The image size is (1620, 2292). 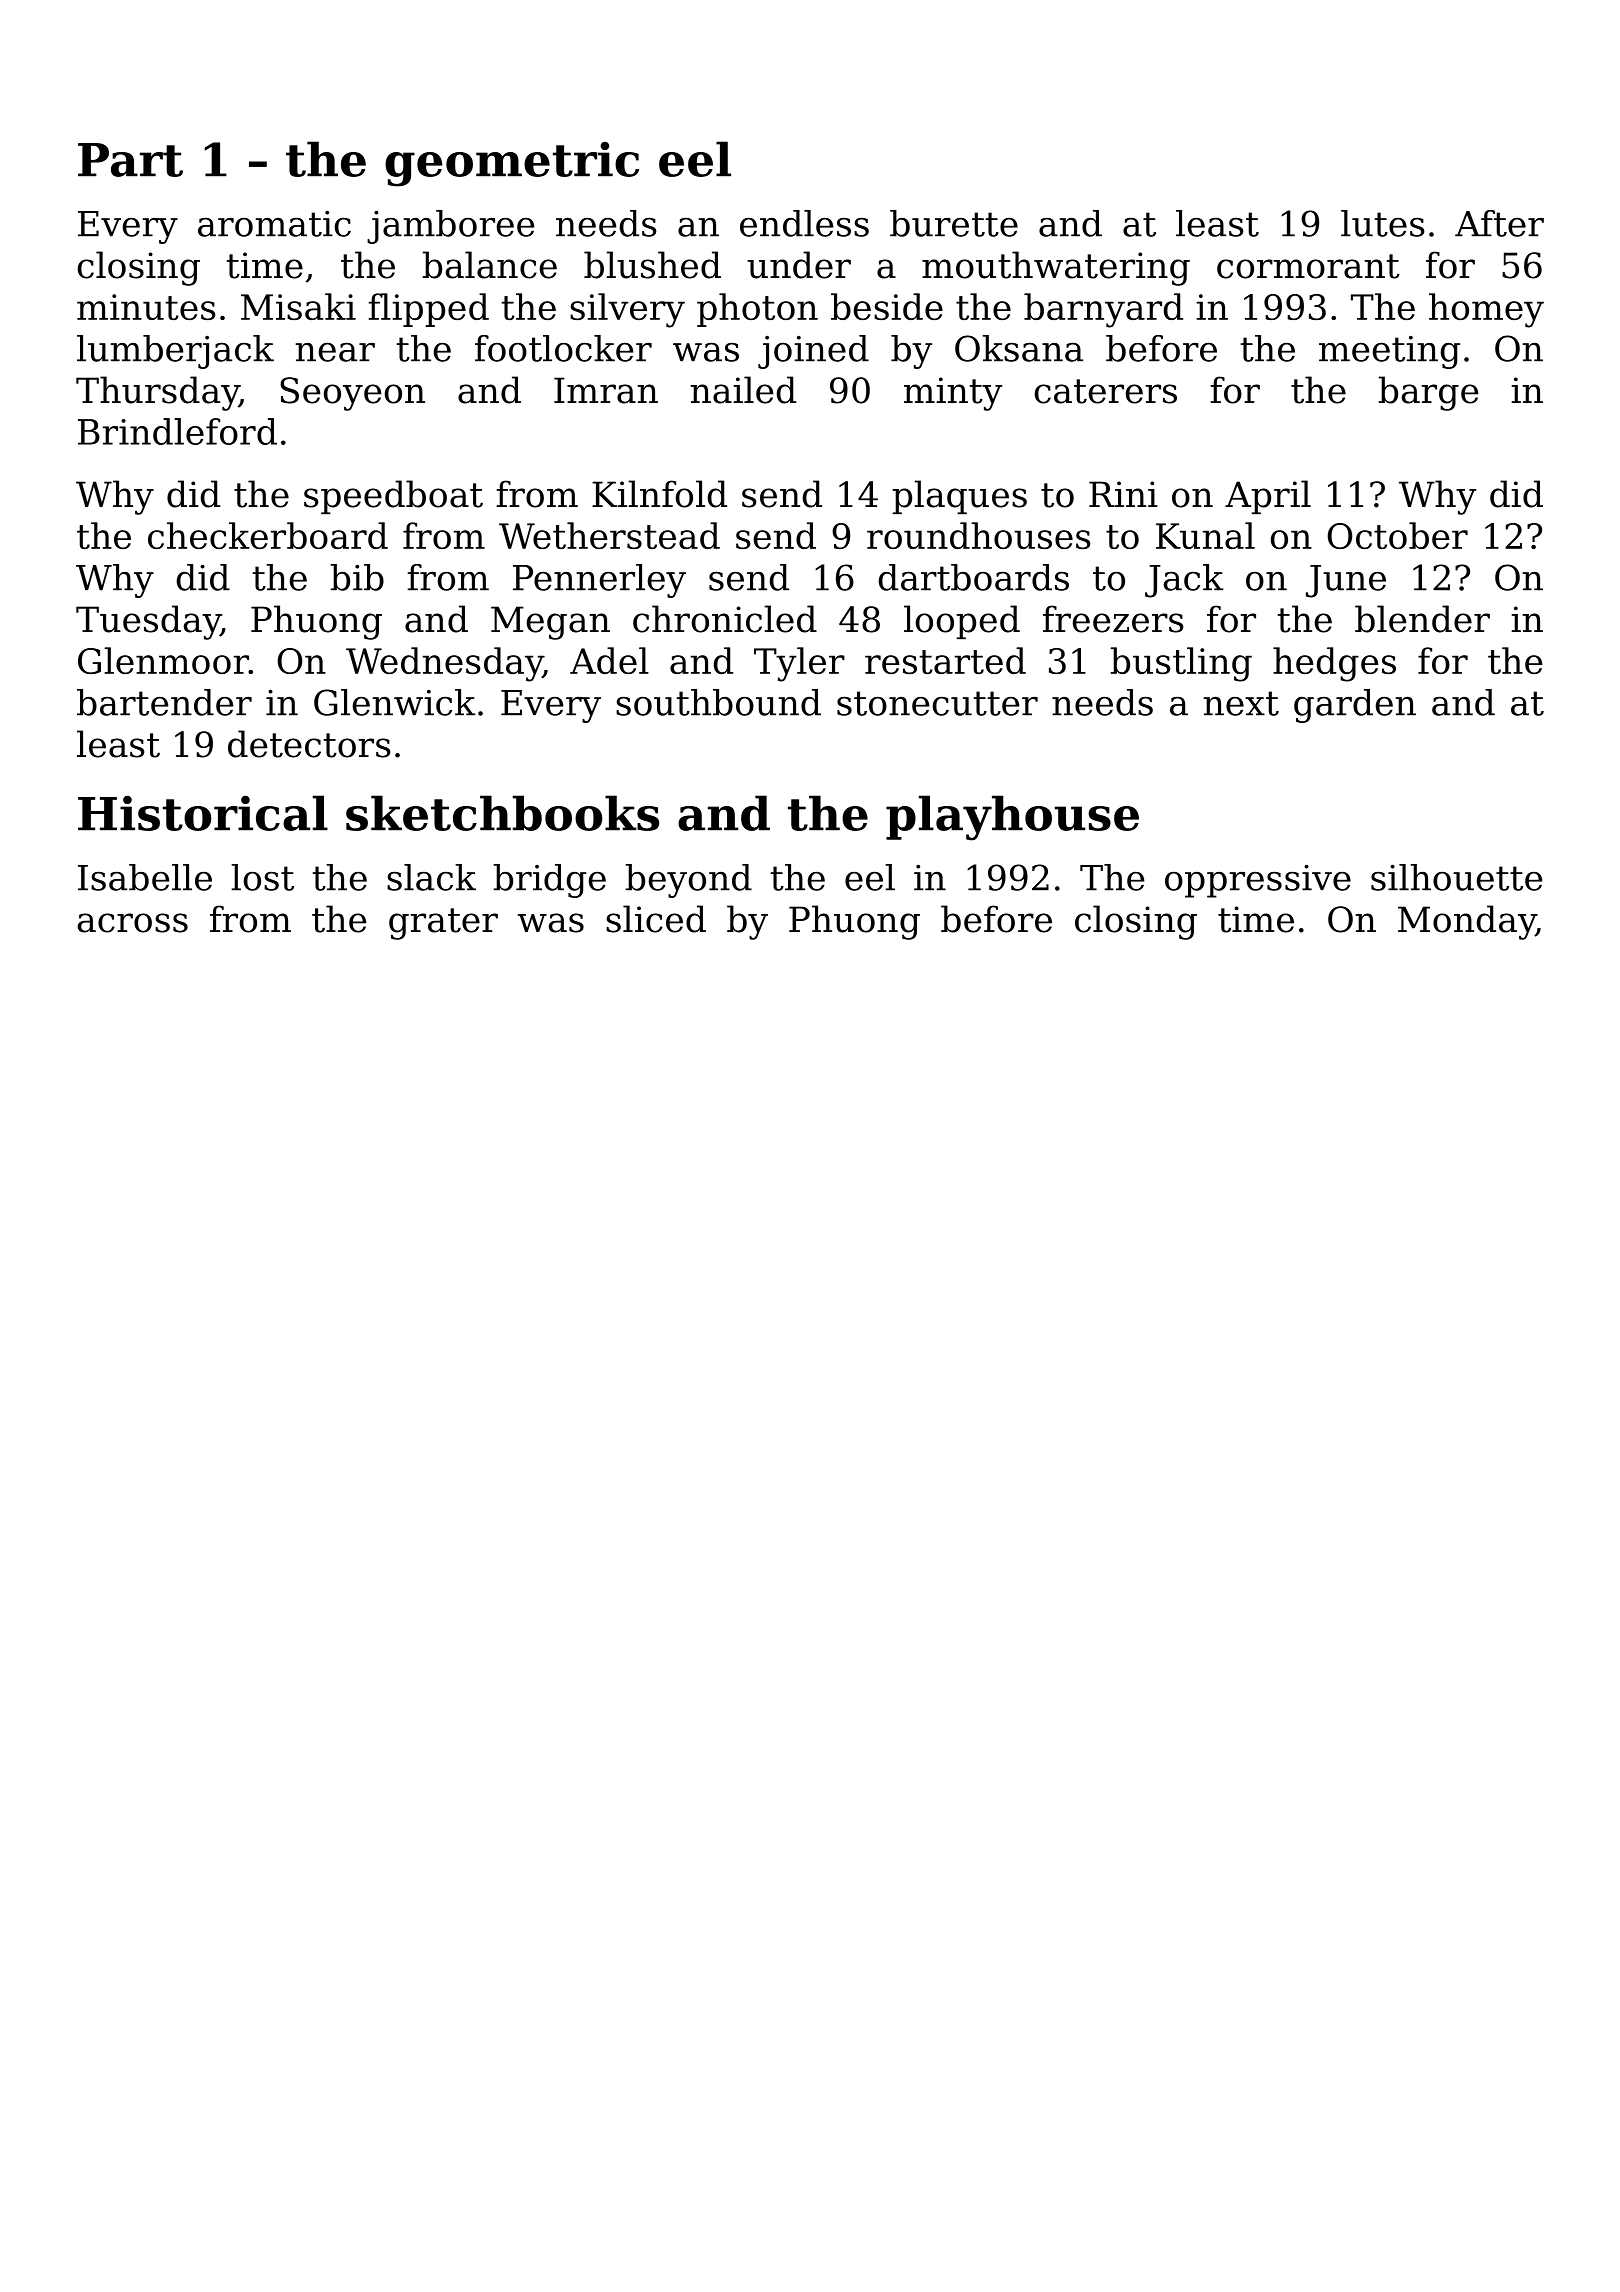 What do you see at coordinates (1382, 223) in the page?
I see `lutes` at bounding box center [1382, 223].
